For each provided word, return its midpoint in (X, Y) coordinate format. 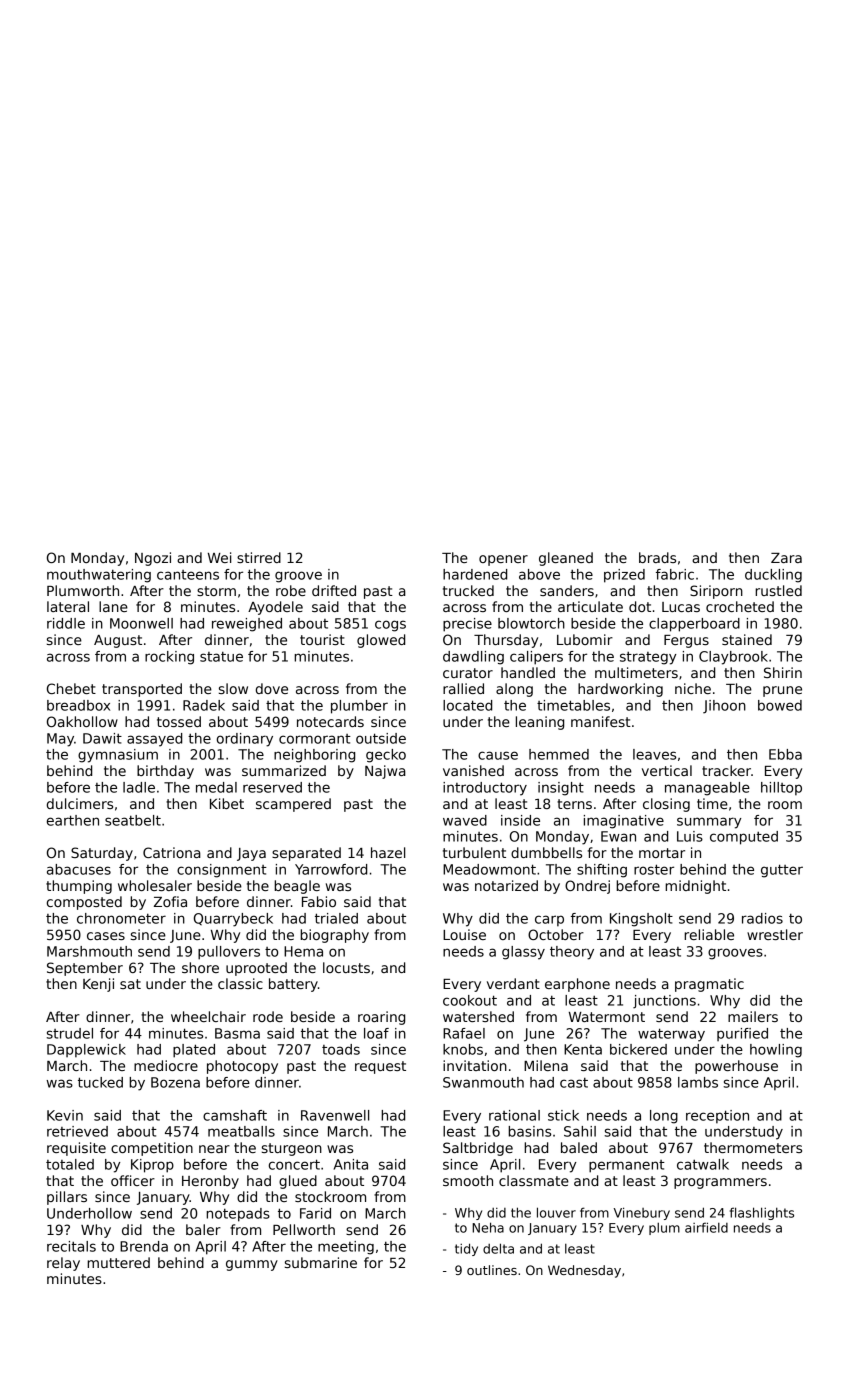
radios (762, 918)
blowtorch (531, 623)
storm (216, 591)
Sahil (580, 1131)
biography (334, 936)
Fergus (686, 641)
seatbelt (133, 820)
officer (133, 1180)
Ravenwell (335, 1115)
